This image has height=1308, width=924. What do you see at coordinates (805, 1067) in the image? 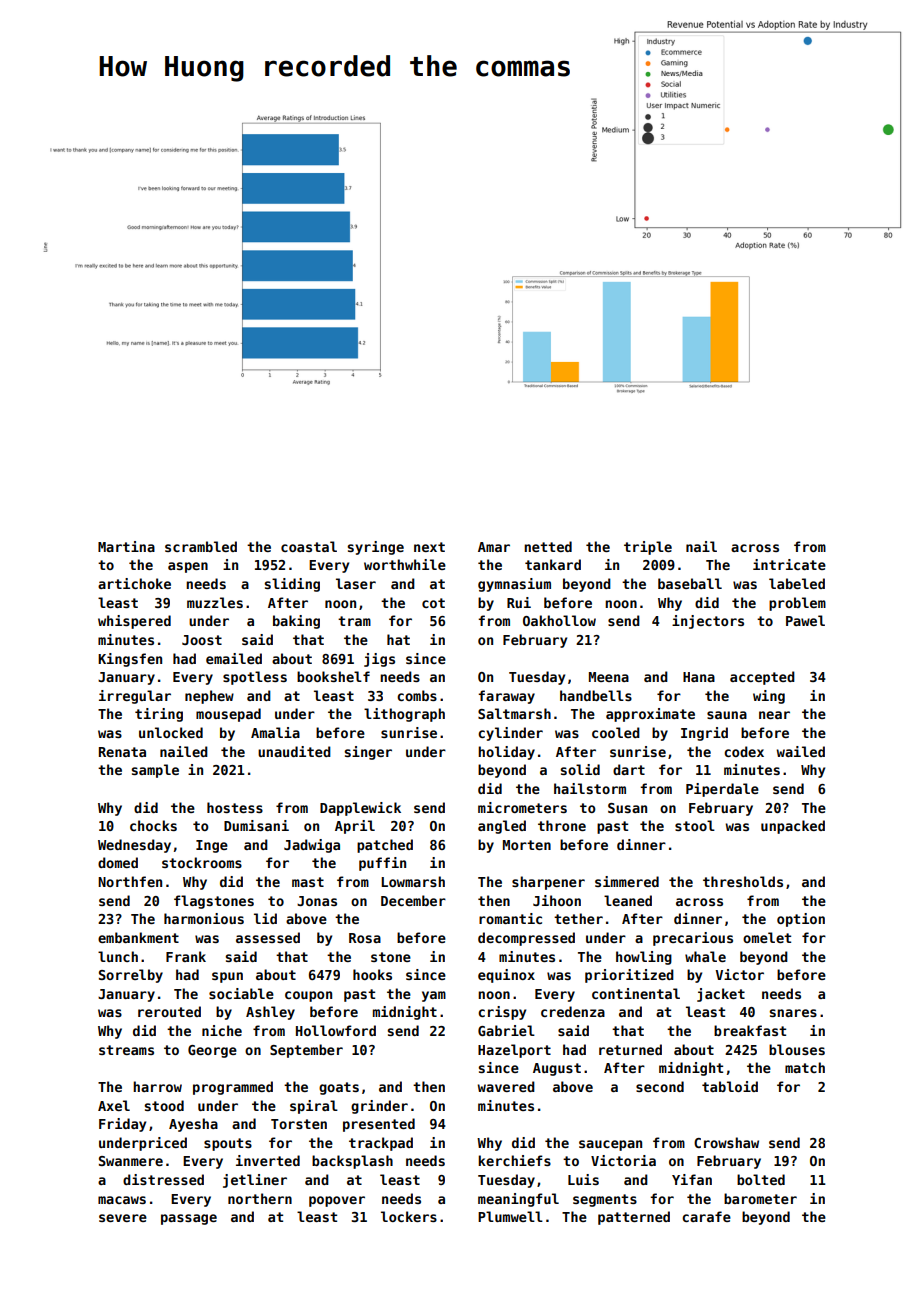
I see `match` at bounding box center [805, 1067].
